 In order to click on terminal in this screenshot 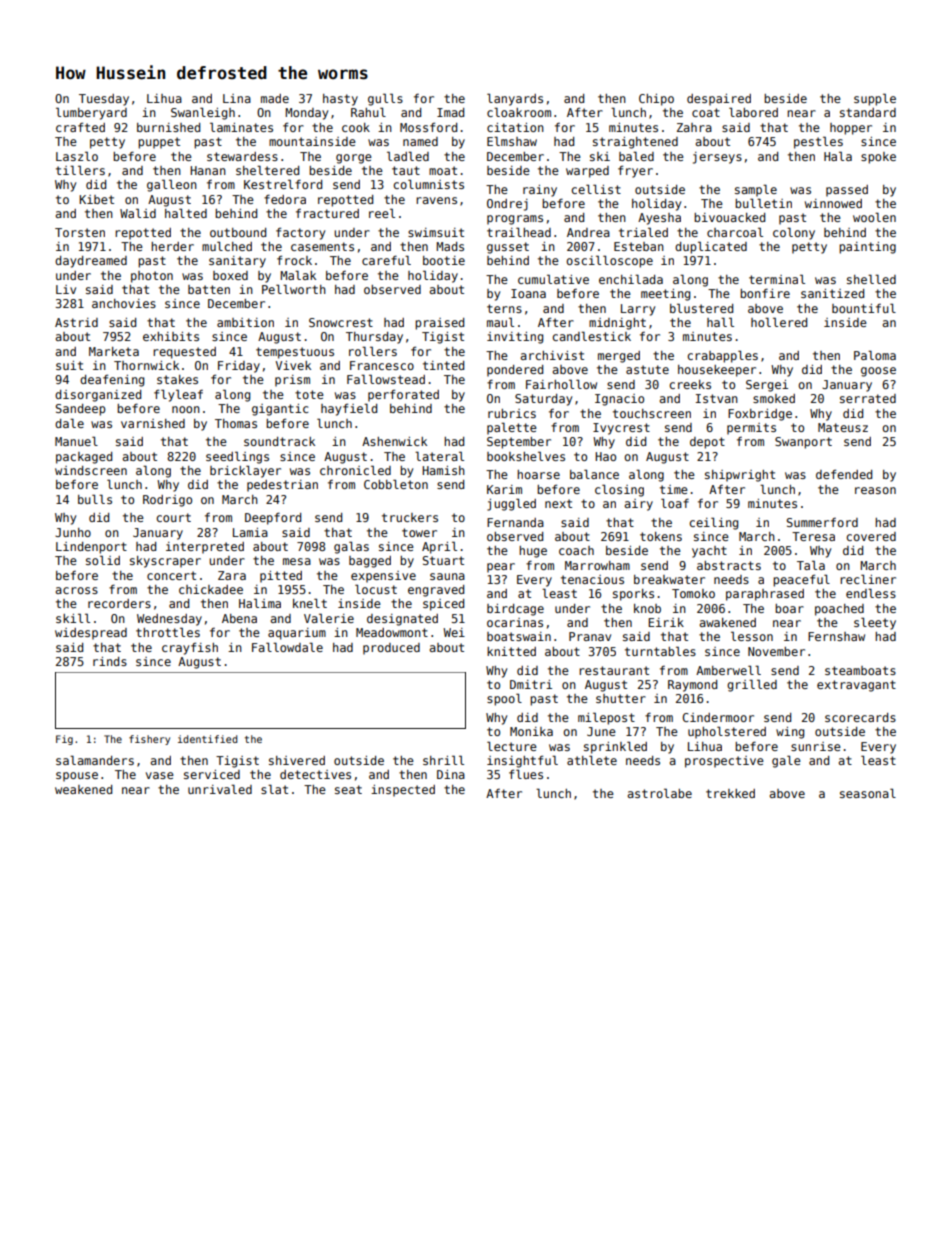, I will do `click(777, 279)`.
